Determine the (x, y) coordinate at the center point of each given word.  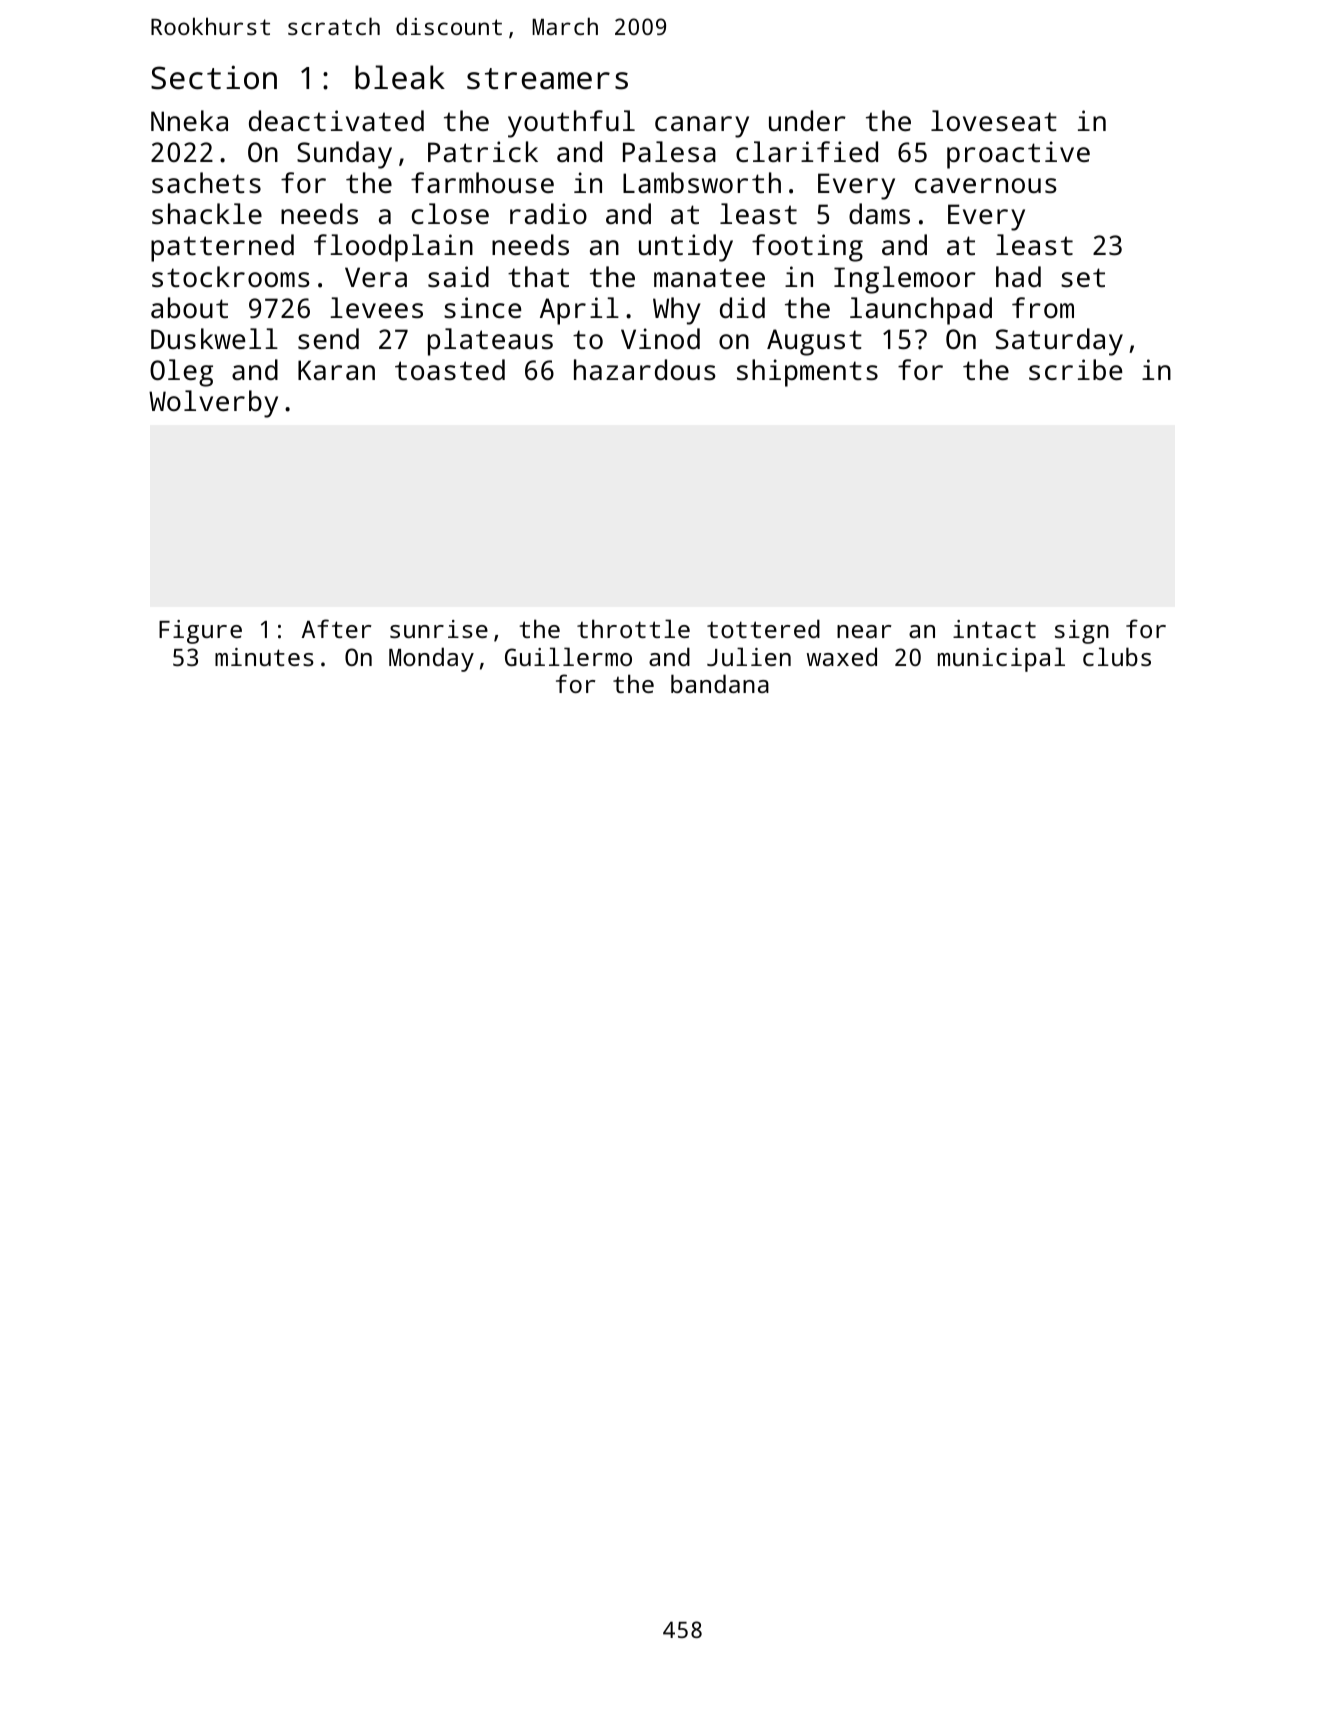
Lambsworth (702, 182)
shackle (207, 213)
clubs (1117, 656)
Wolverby (213, 404)
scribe (1075, 369)
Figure (200, 632)
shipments (807, 373)
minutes (264, 657)
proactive (1018, 155)
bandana (720, 683)
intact (994, 629)
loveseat (994, 121)
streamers (547, 79)
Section (214, 77)
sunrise (439, 629)
